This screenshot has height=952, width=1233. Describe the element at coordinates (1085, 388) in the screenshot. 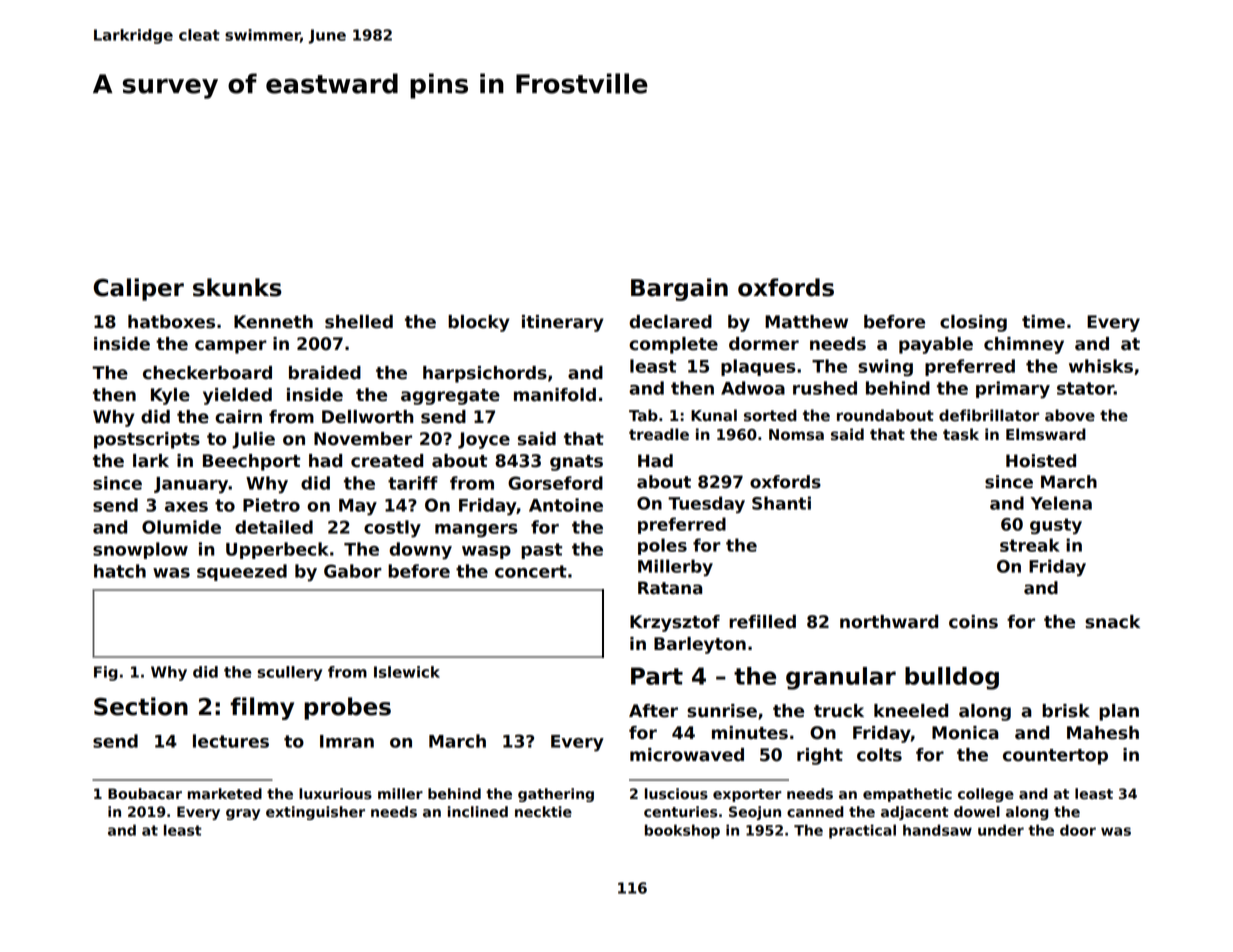

I see `stator` at that location.
